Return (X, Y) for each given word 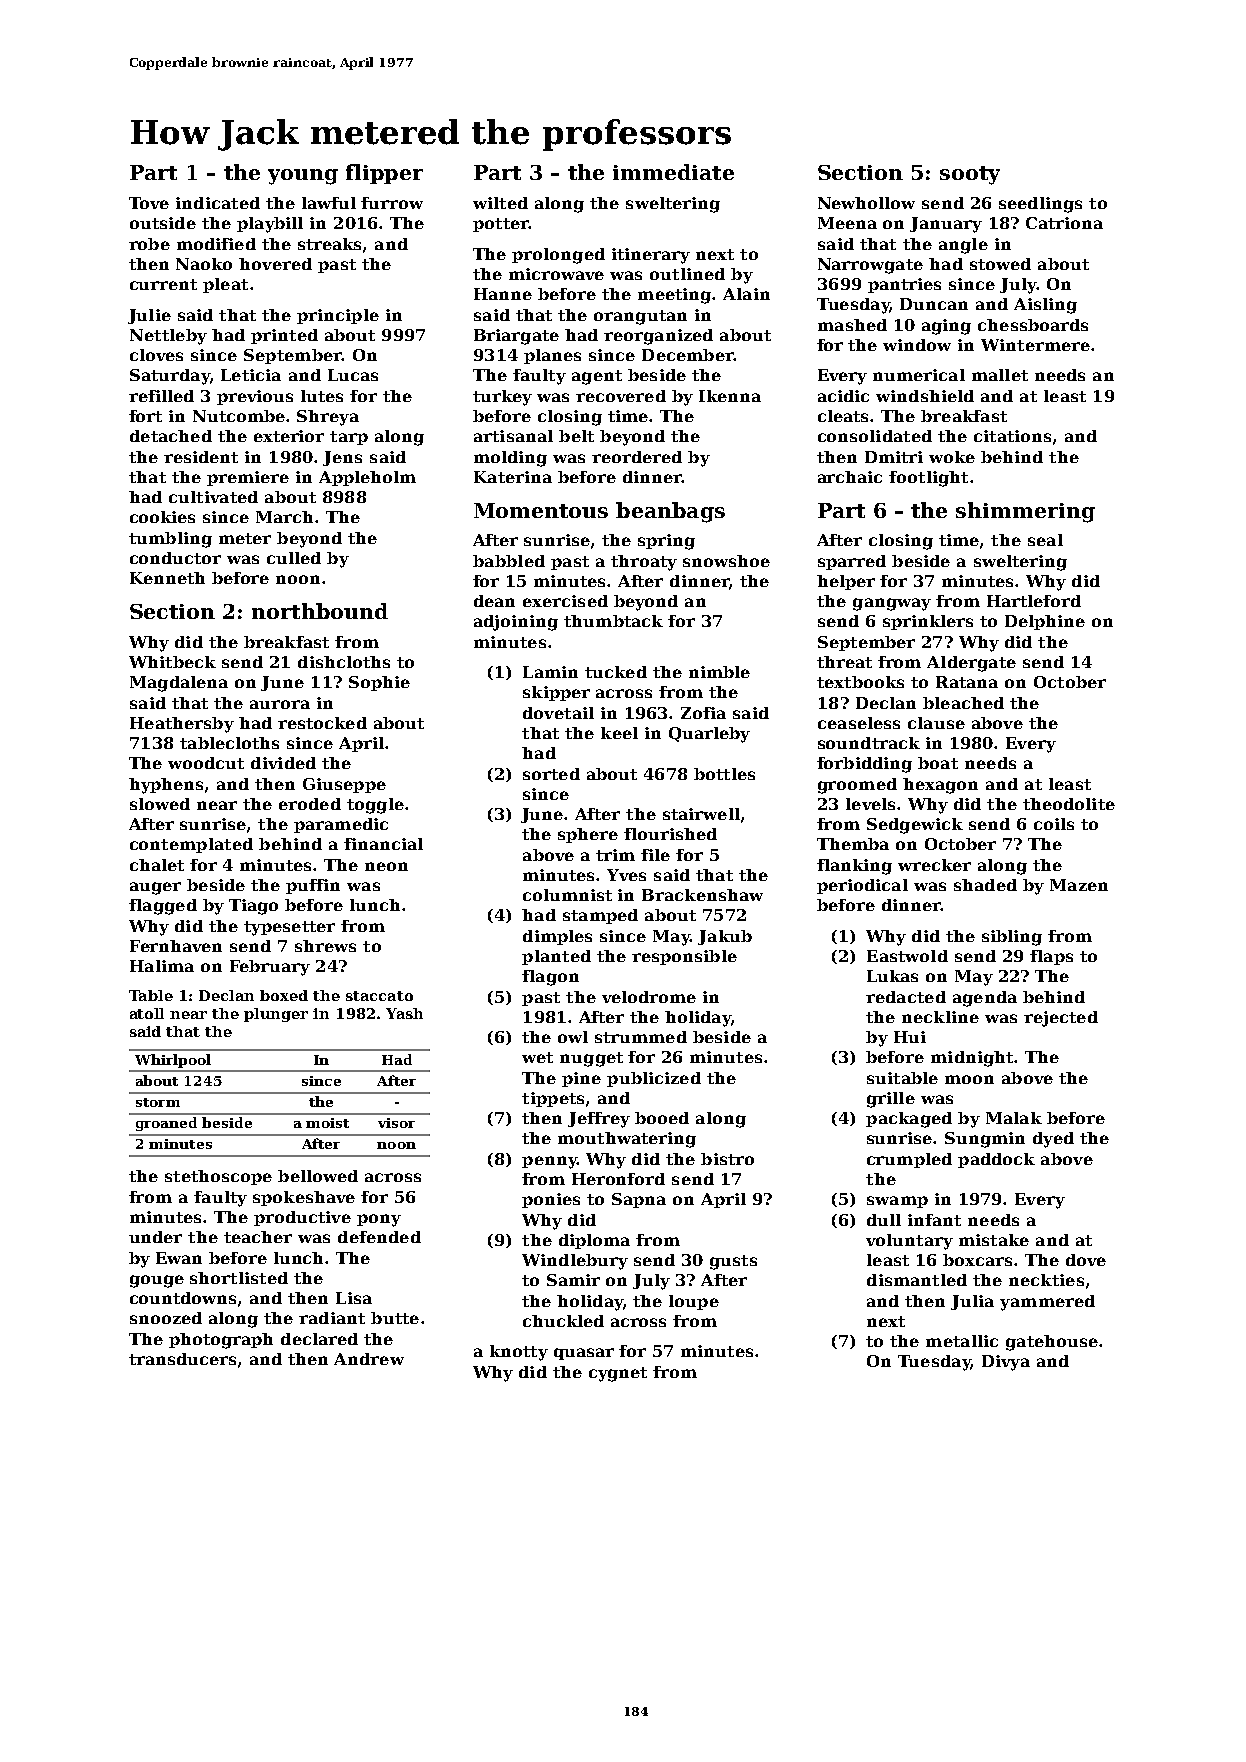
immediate (673, 172)
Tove (149, 203)
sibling (1012, 938)
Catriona (1064, 223)
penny (549, 1162)
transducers (182, 1359)
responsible (684, 957)
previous (255, 397)
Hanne (503, 294)
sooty (970, 175)
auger (155, 888)
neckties (1046, 1280)
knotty (519, 1353)
